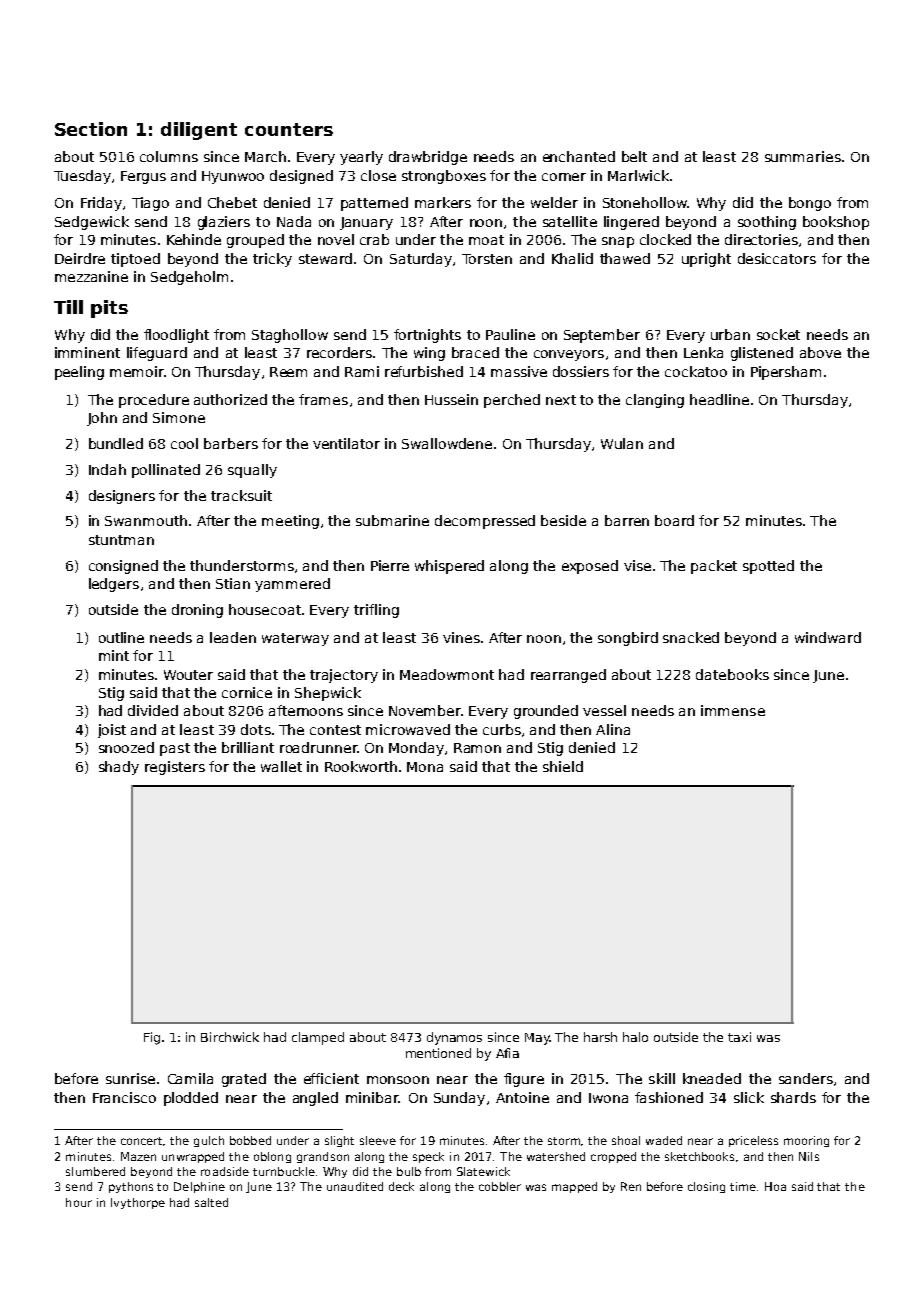 The width and height of the image is (924, 1308). I want to click on windward, so click(828, 637).
